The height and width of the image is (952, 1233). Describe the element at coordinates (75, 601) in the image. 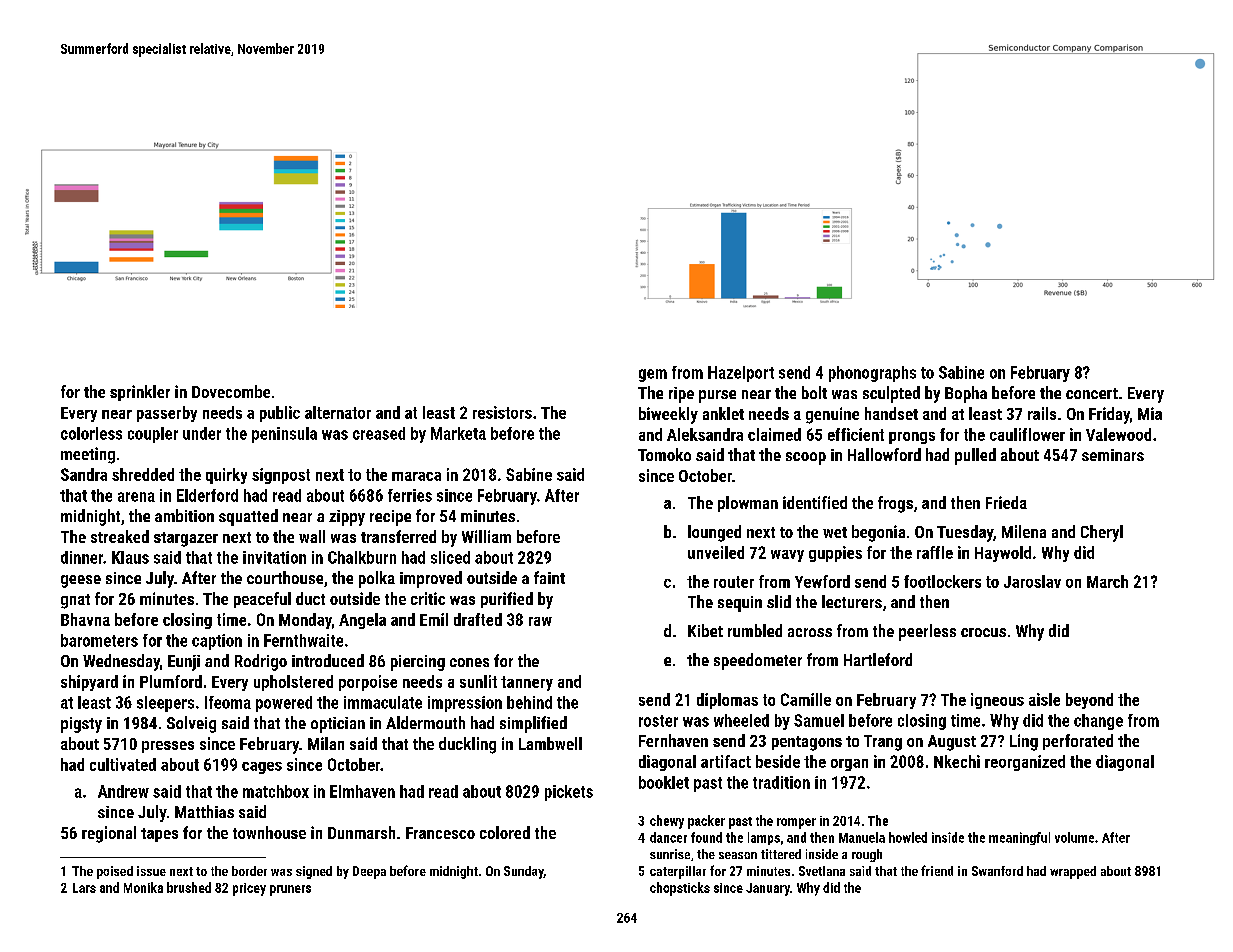

I see `gnat` at that location.
